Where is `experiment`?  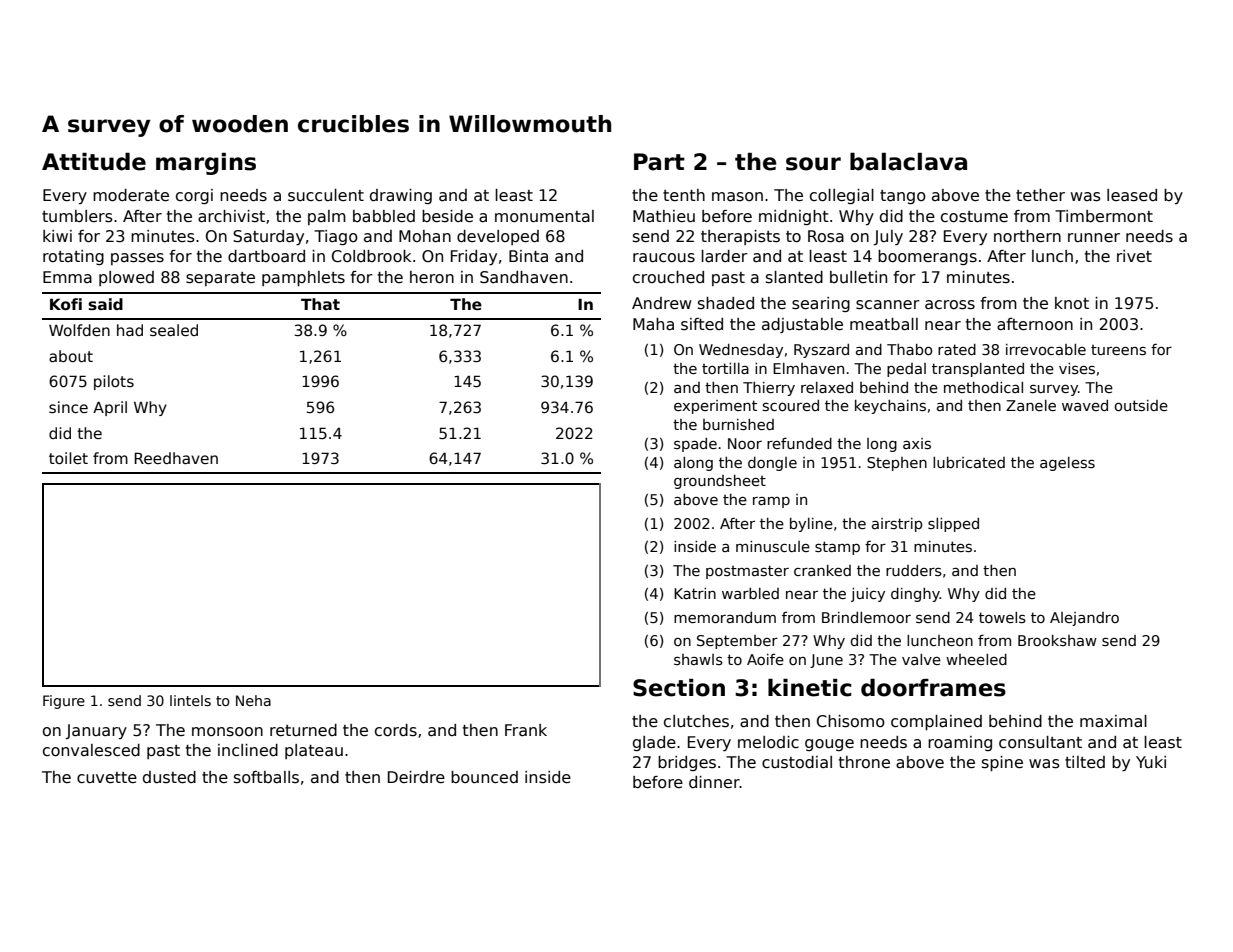
experiment is located at coordinates (715, 407).
